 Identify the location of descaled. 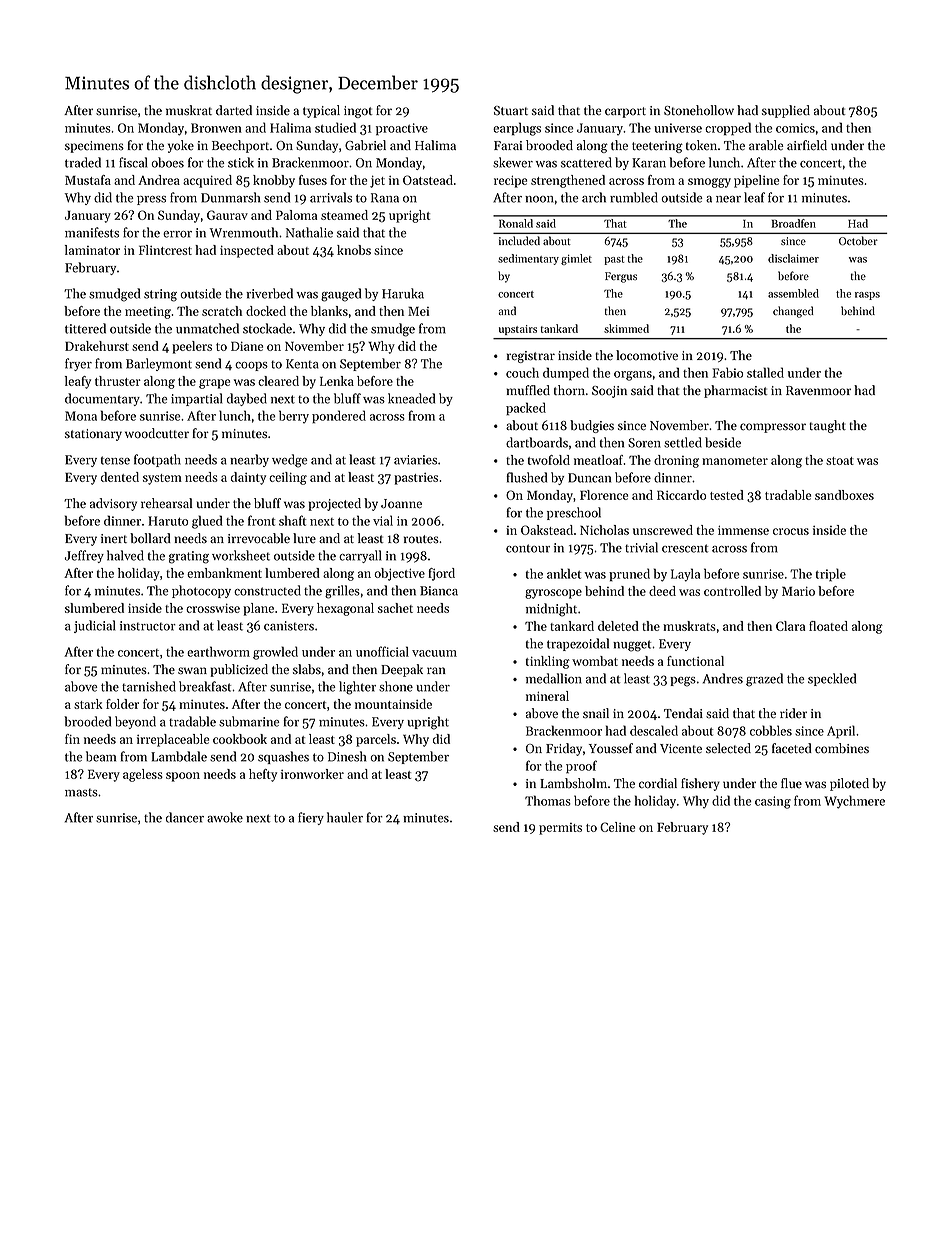
(654, 730).
